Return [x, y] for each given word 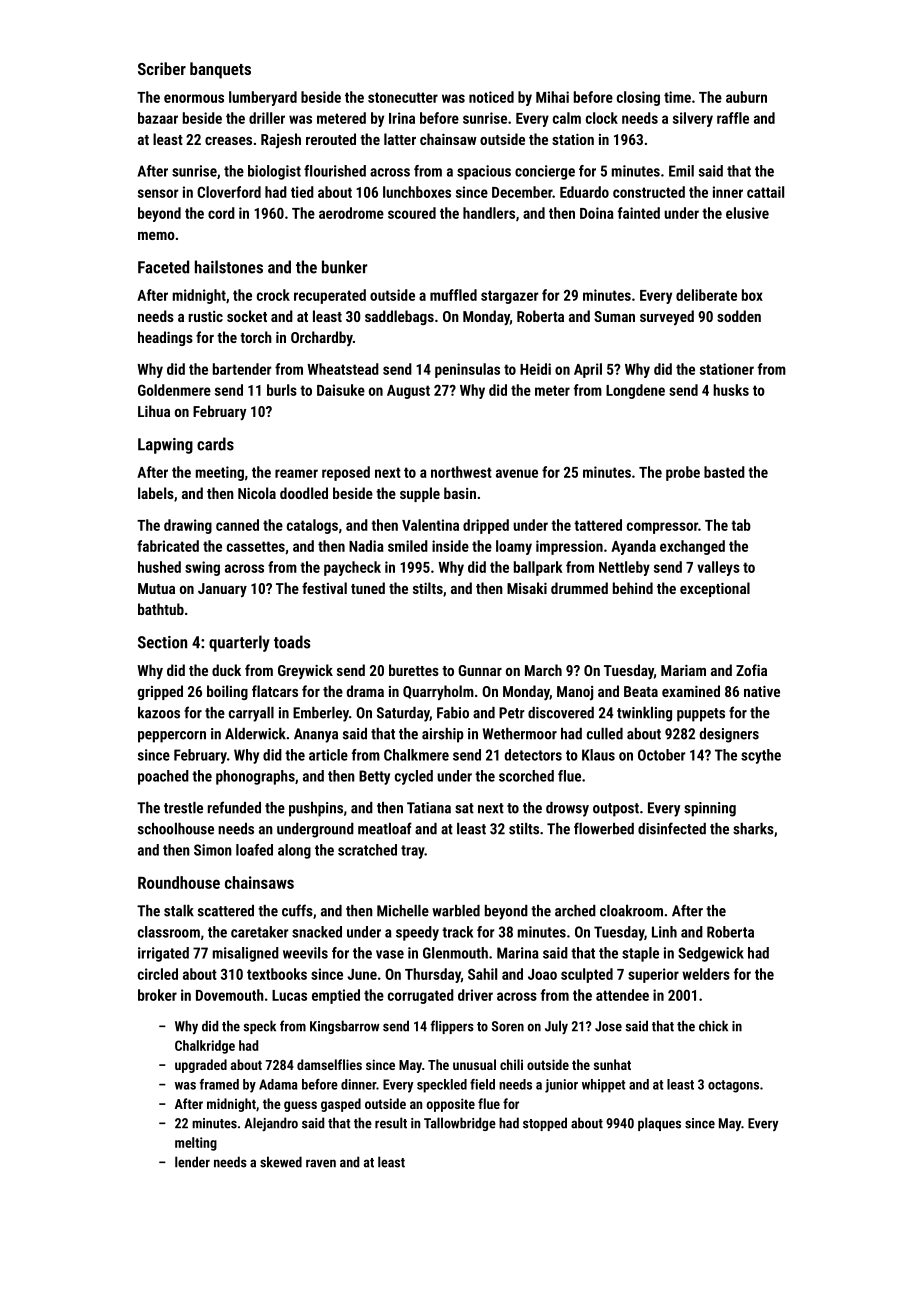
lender [192, 1162]
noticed [491, 97]
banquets [220, 70]
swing [202, 568]
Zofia [751, 670]
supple [420, 494]
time [677, 97]
